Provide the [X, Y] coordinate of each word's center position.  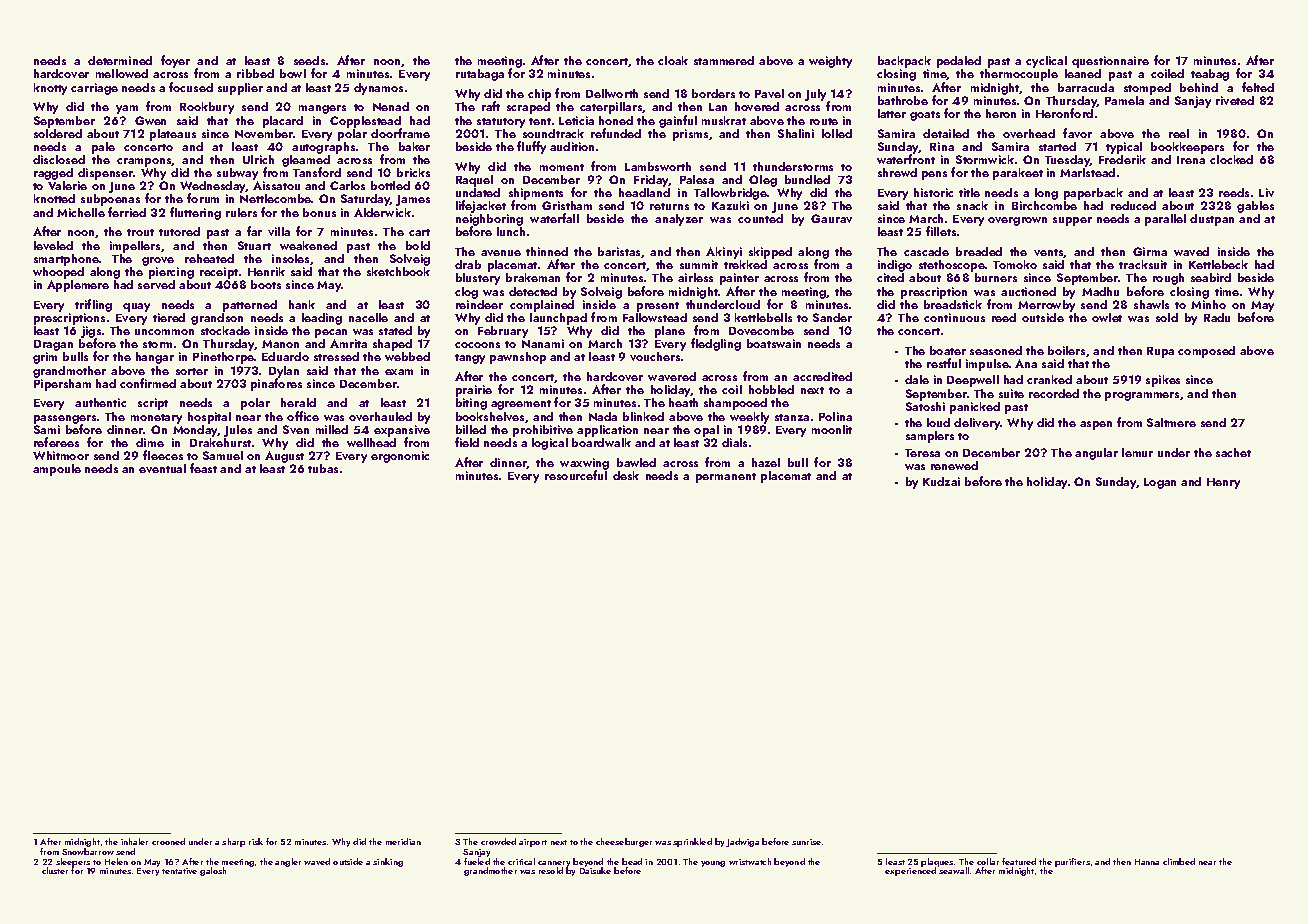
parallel [1165, 220]
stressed [336, 356]
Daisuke [595, 870]
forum [203, 198]
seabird [1211, 277]
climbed [1179, 861]
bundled [807, 179]
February [503, 332]
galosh [213, 871]
